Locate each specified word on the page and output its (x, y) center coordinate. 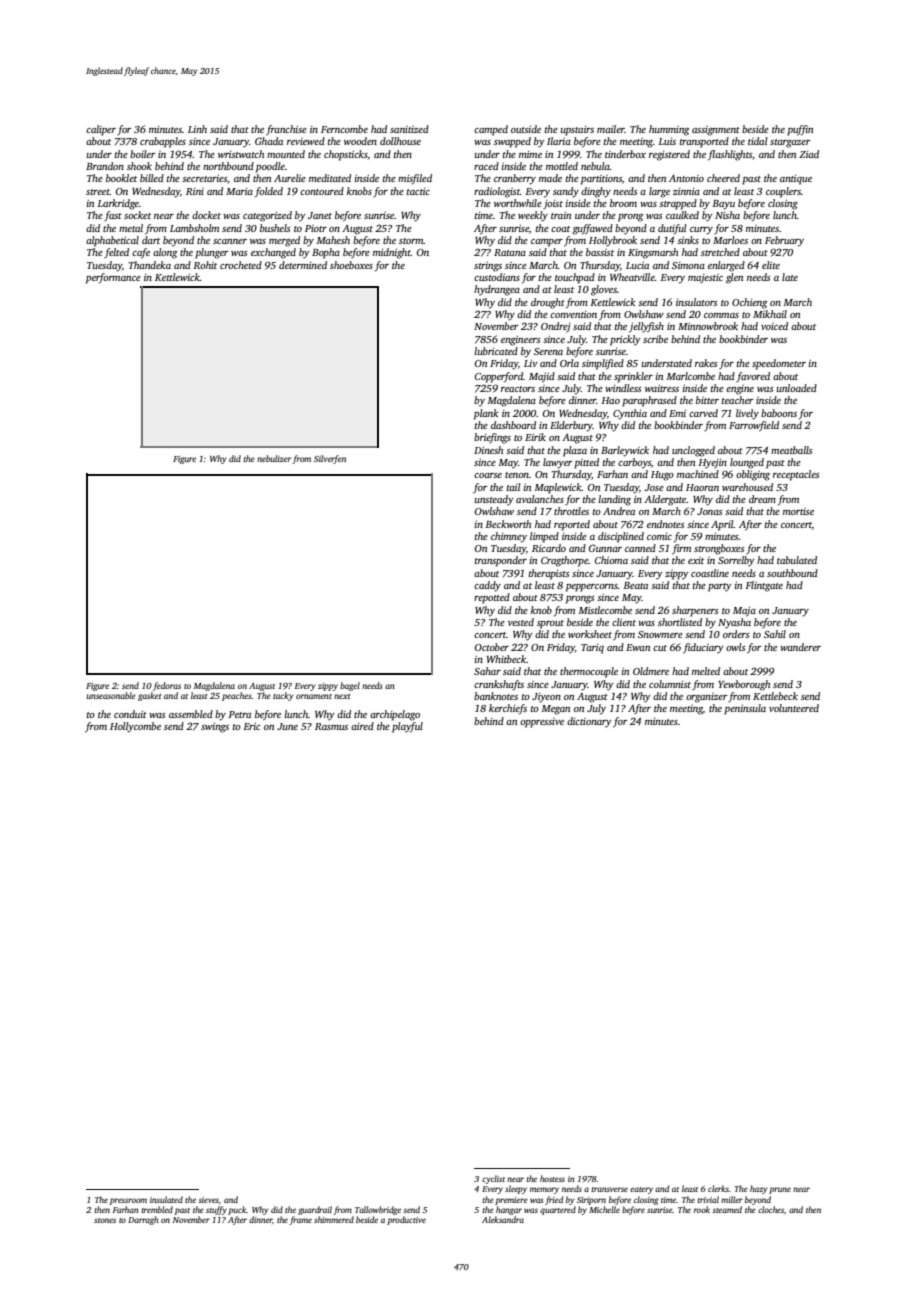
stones (105, 1220)
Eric (251, 726)
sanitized (409, 129)
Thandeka (150, 265)
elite (771, 265)
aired (362, 726)
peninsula (745, 709)
